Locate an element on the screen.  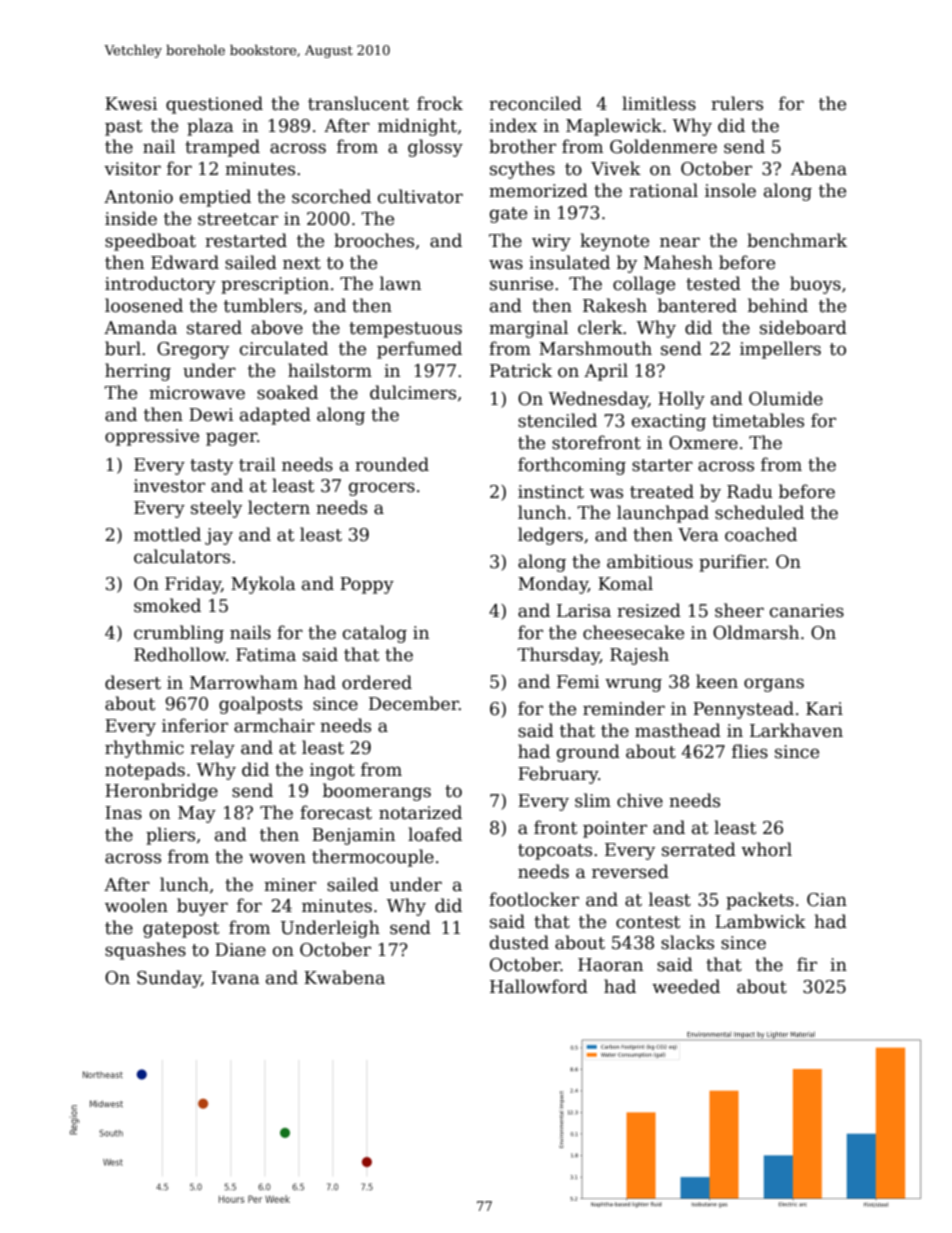
stenciled is located at coordinates (557, 420).
